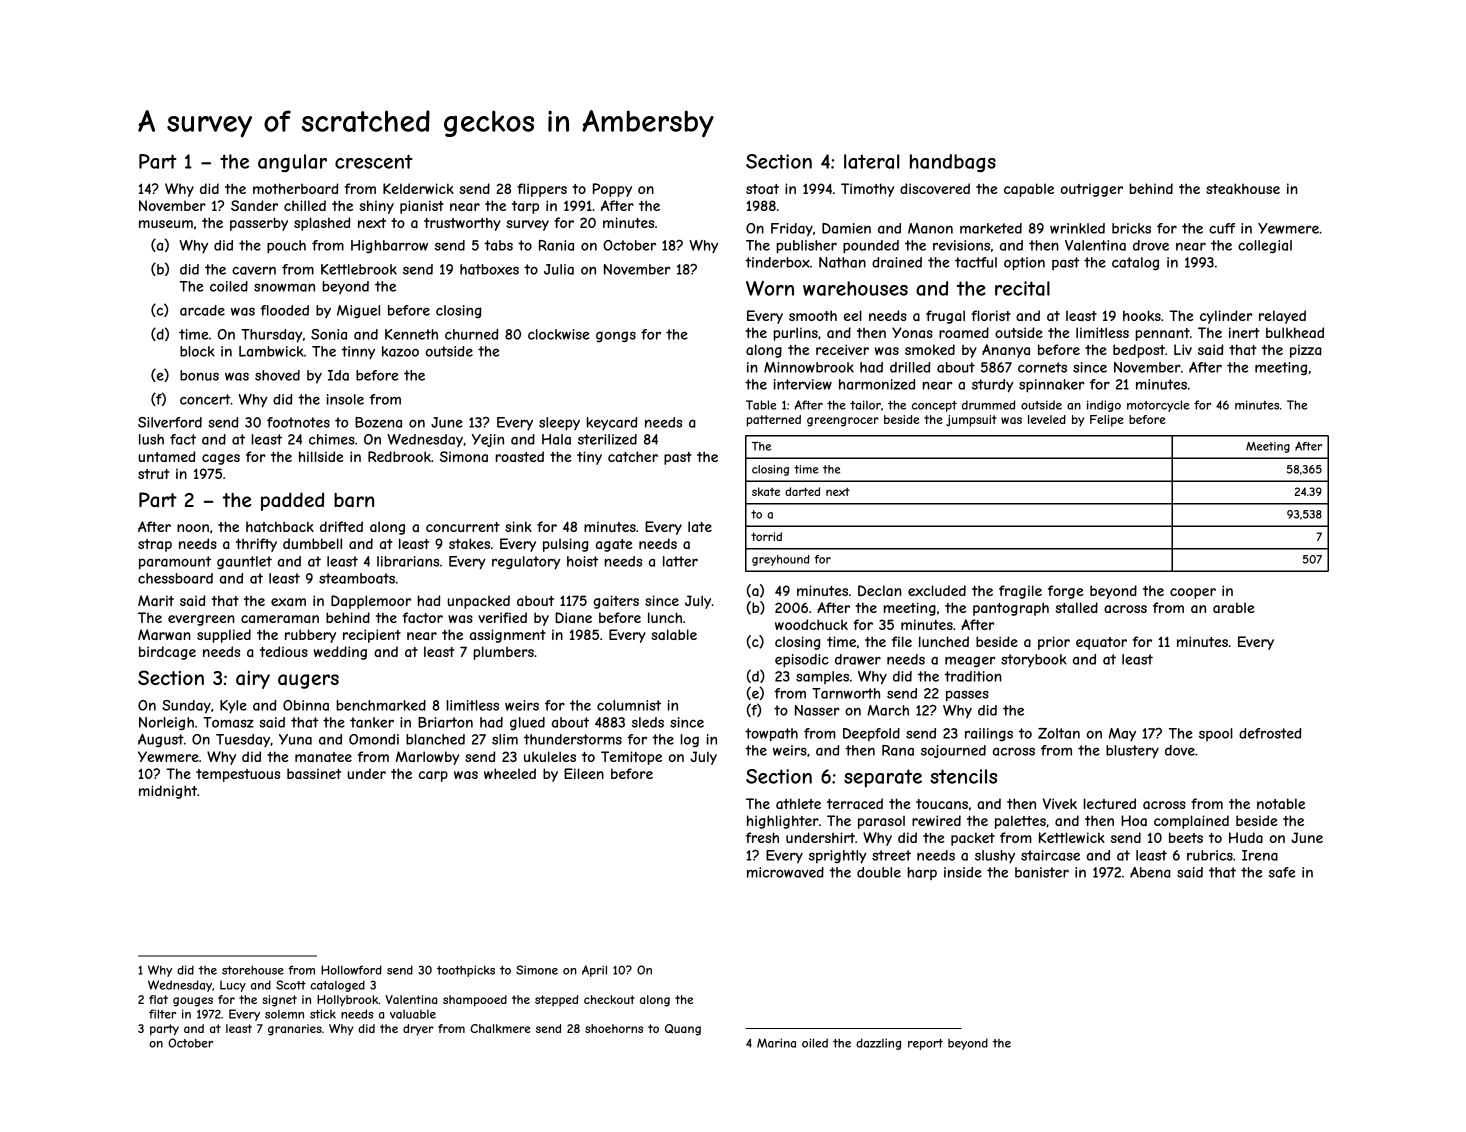 This screenshot has height=1132, width=1466. What do you see at coordinates (197, 351) in the screenshot?
I see `block` at bounding box center [197, 351].
